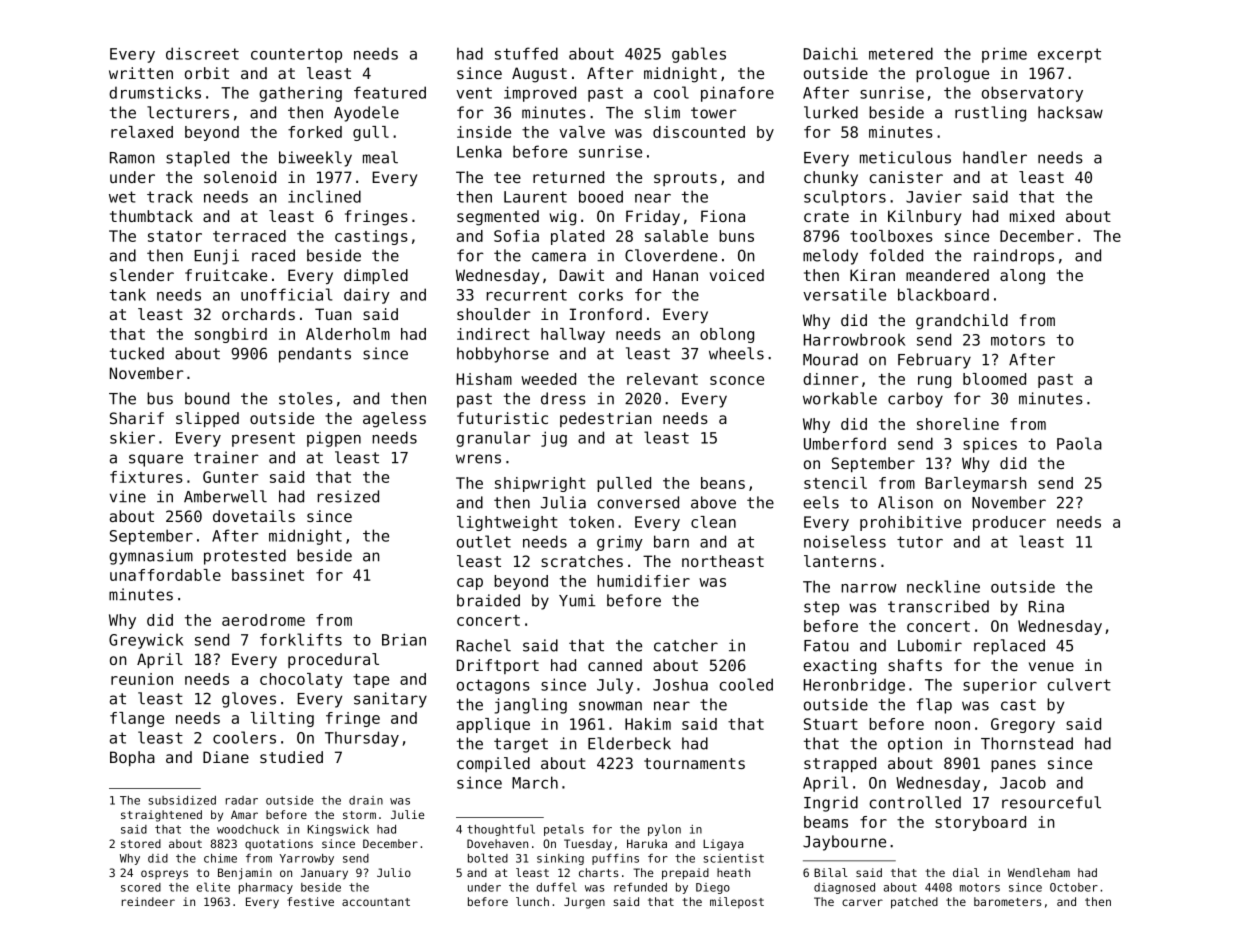 This image has width=1233, height=952. Describe the element at coordinates (1027, 743) in the image. I see `Thornstead` at that location.
